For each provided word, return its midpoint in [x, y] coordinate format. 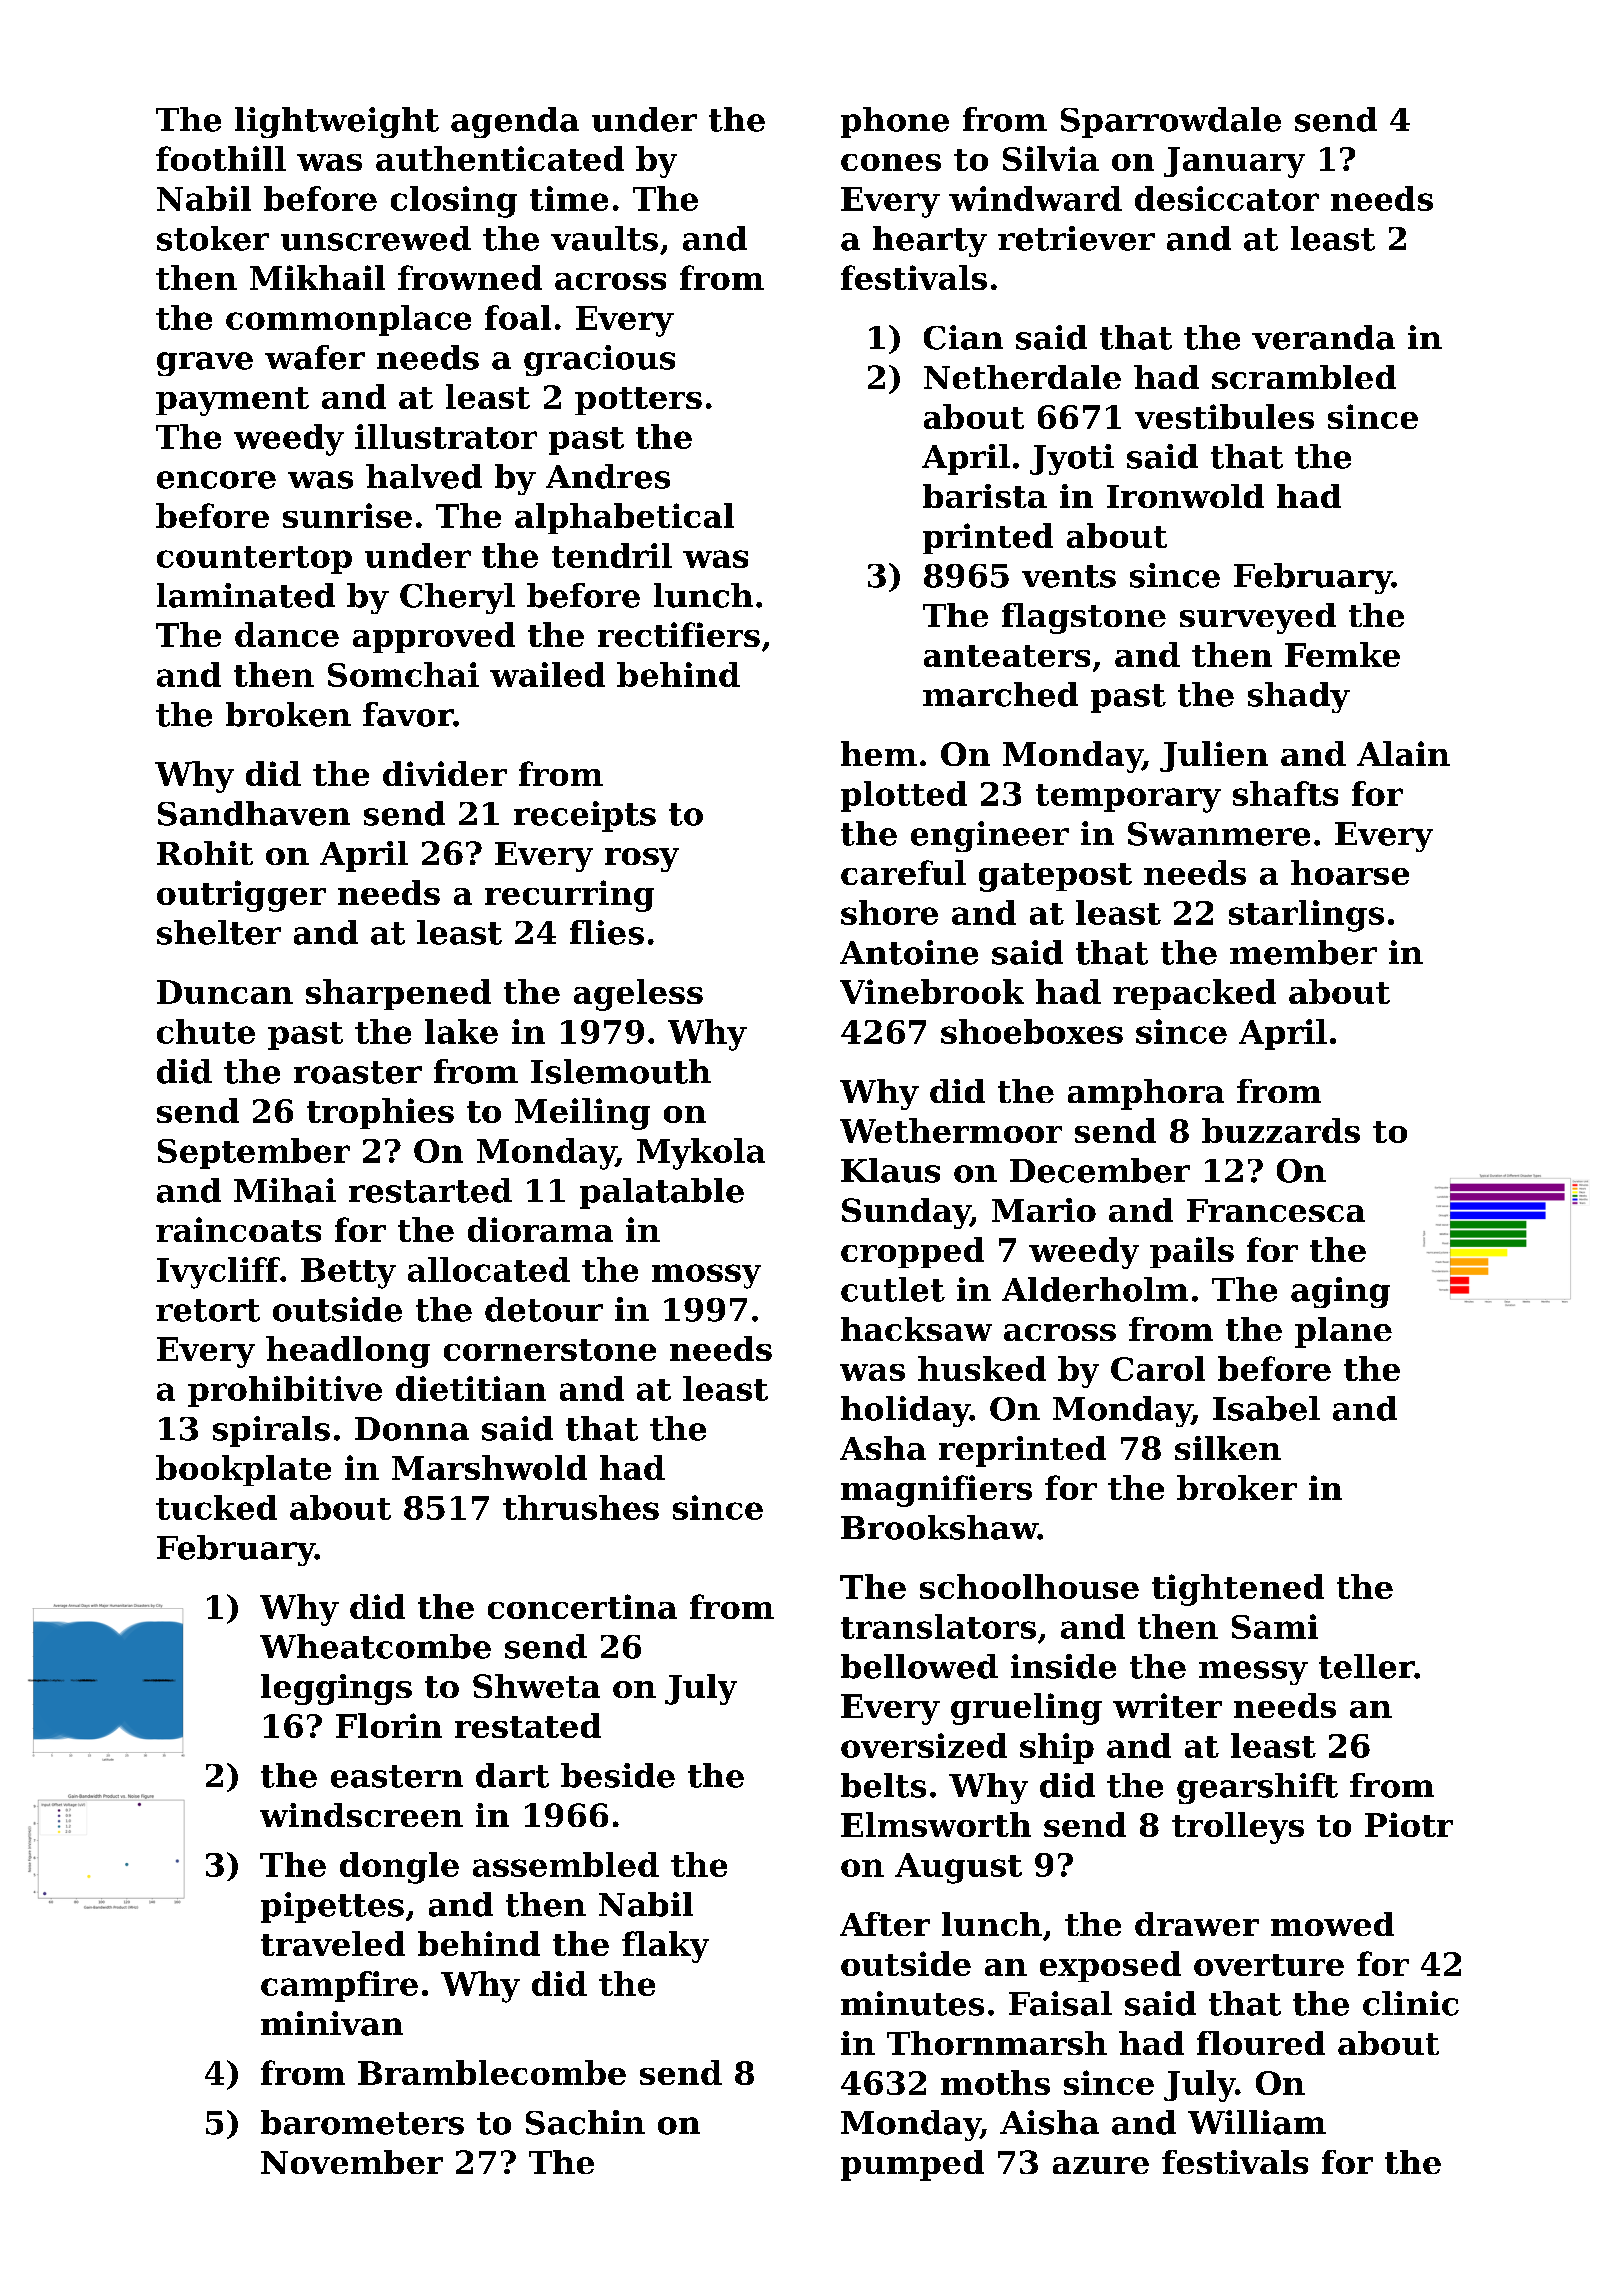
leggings [336, 1689]
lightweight [337, 122]
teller [1367, 1666]
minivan [332, 2023]
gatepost [1055, 877]
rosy [642, 860]
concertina [582, 1606]
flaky [665, 1947]
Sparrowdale [1171, 122]
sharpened [398, 994]
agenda [515, 122]
